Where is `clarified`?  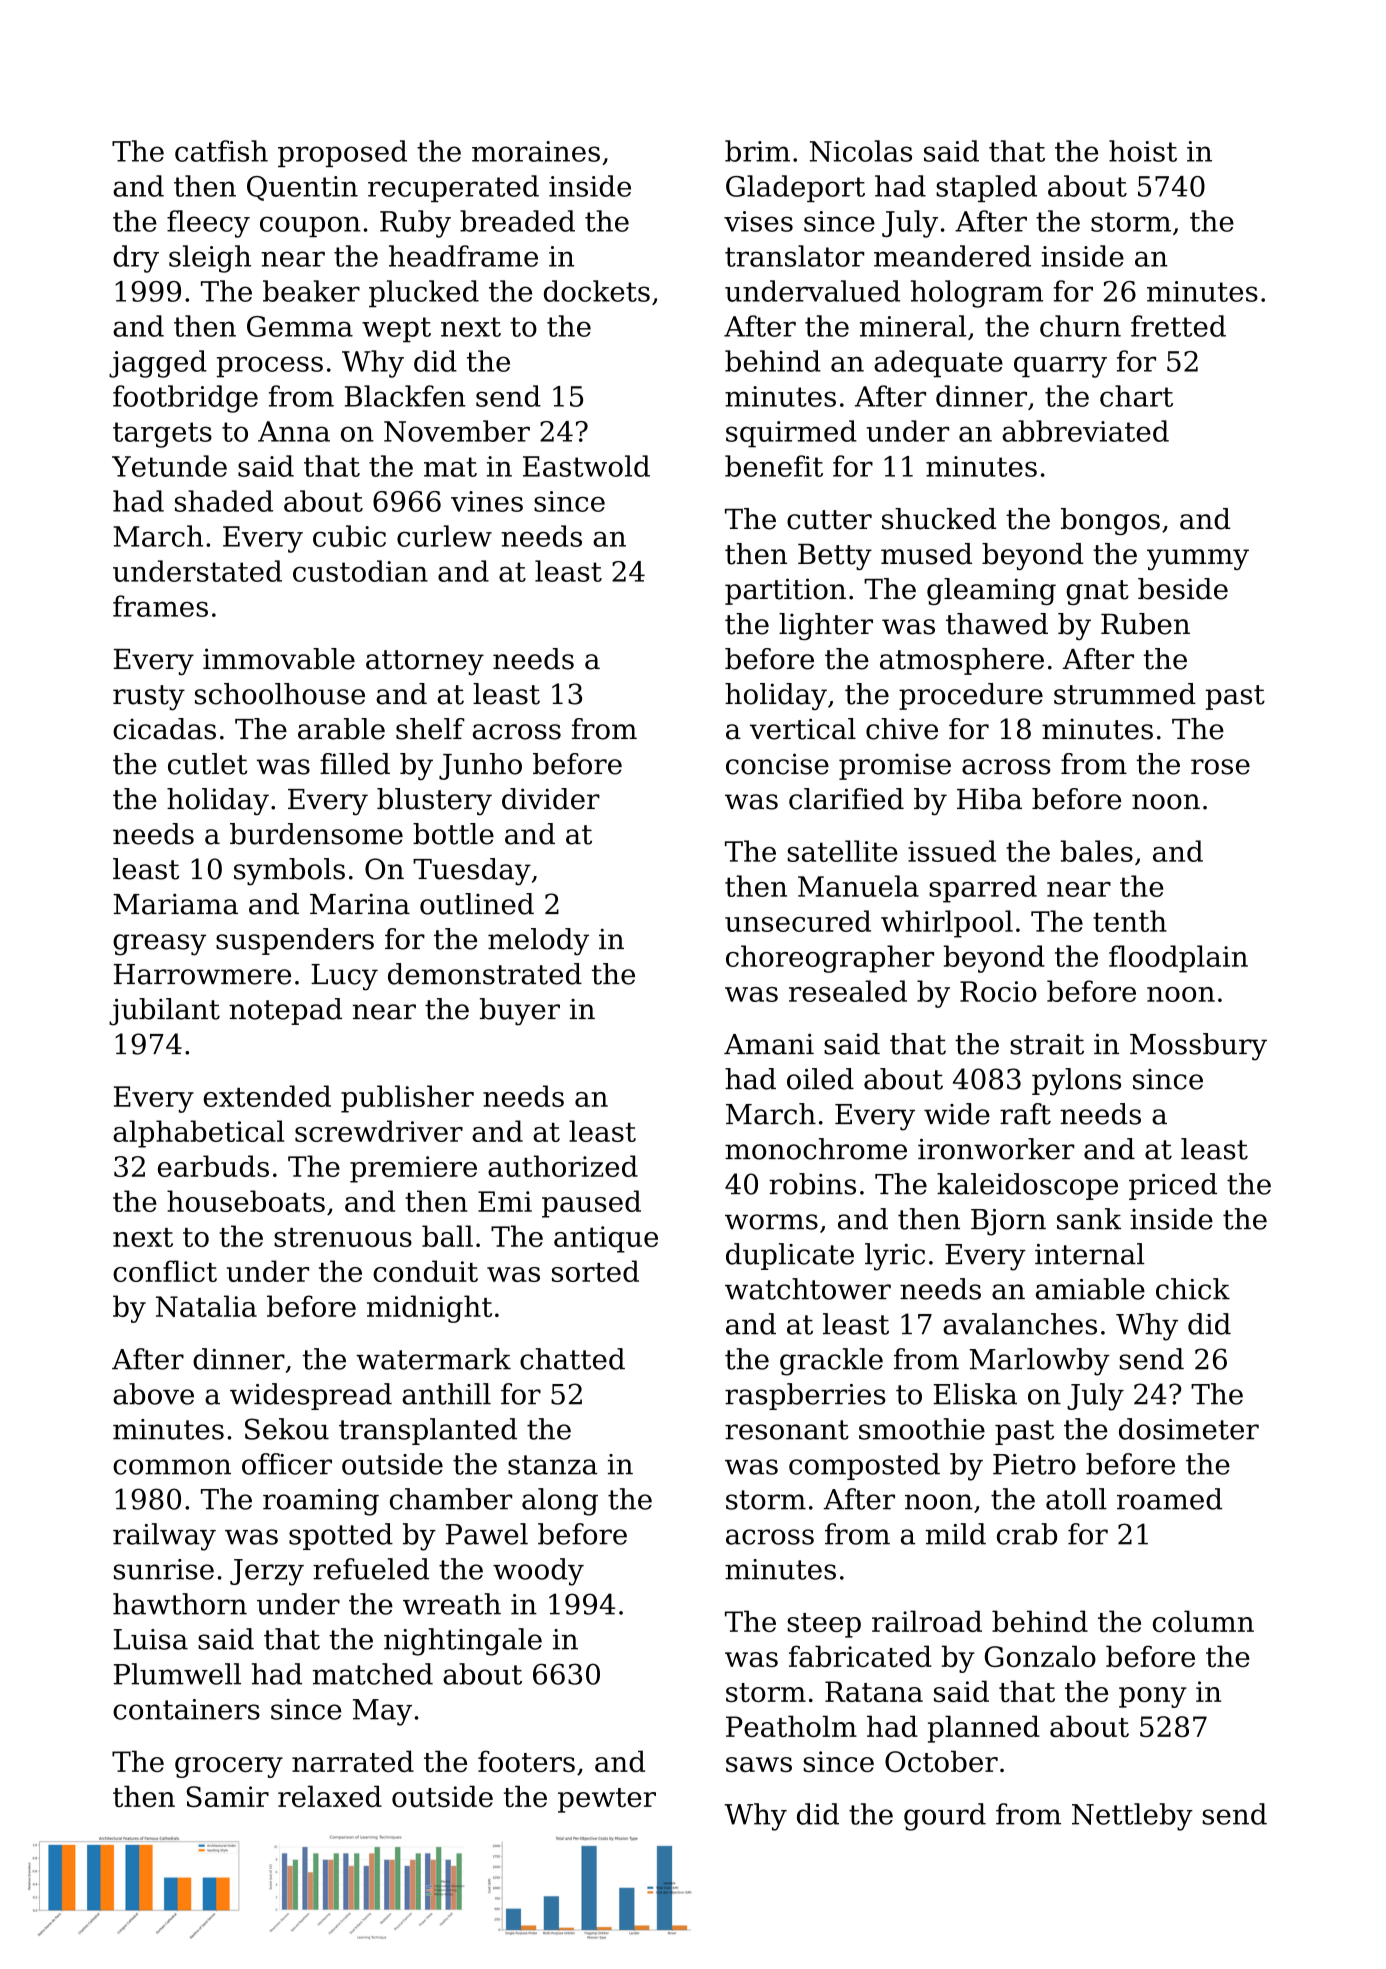
clarified is located at coordinates (846, 799).
